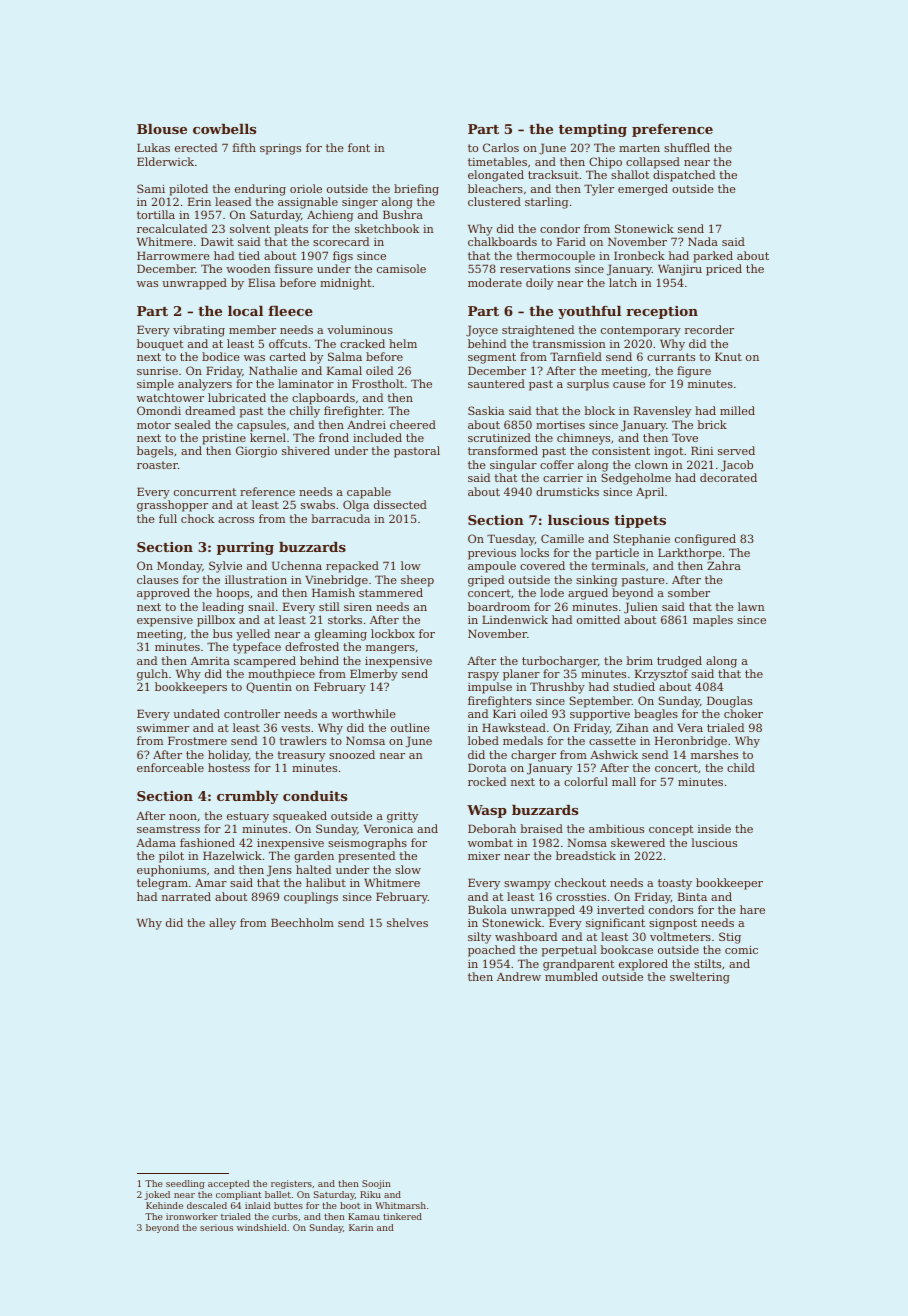 This document has height=1316, width=908. Describe the element at coordinates (728, 356) in the document. I see `Knut` at that location.
